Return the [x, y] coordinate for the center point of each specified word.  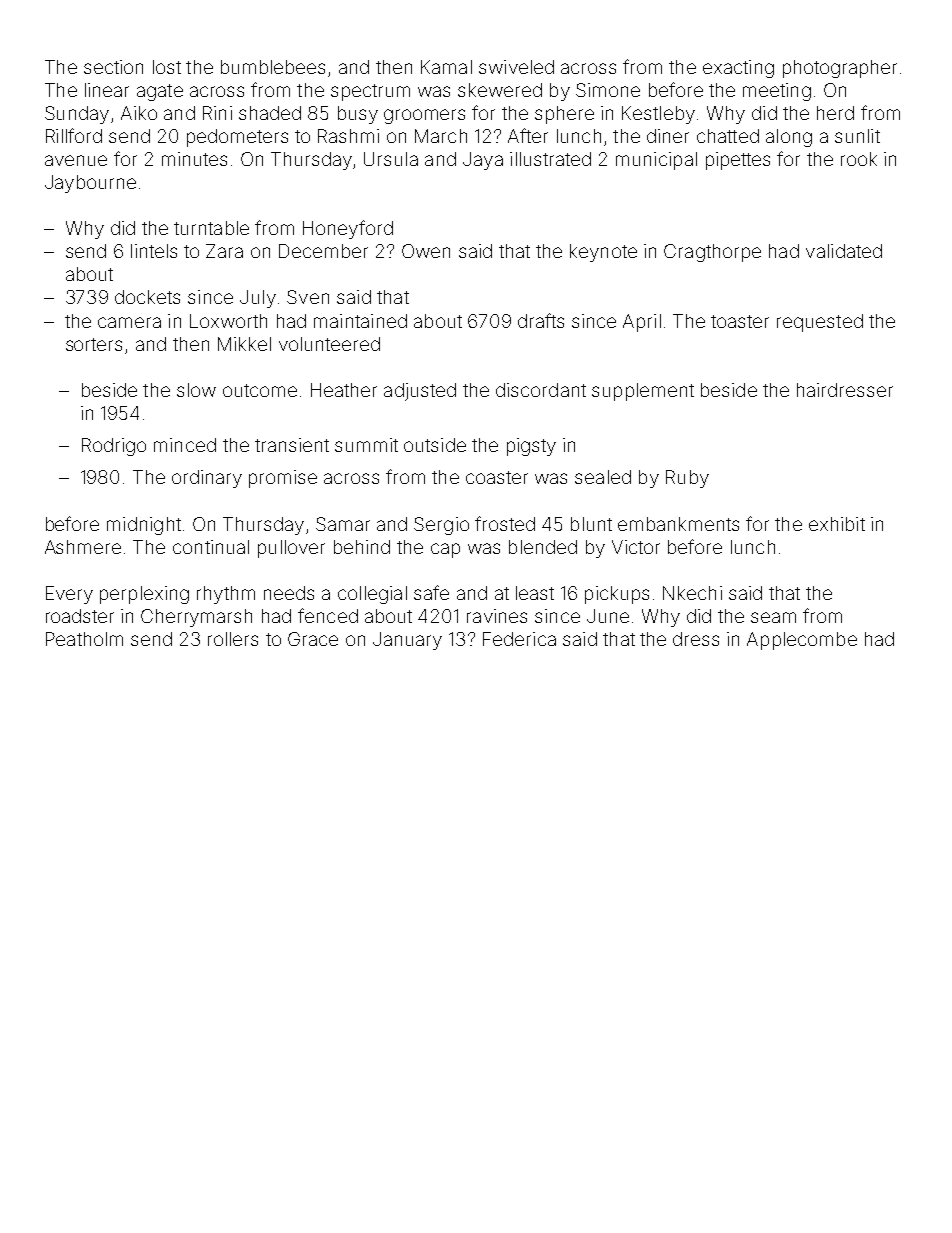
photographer [840, 69]
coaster [497, 477]
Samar [343, 524]
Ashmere [83, 547]
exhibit [837, 524]
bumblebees [273, 67]
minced [185, 445]
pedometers [237, 138]
